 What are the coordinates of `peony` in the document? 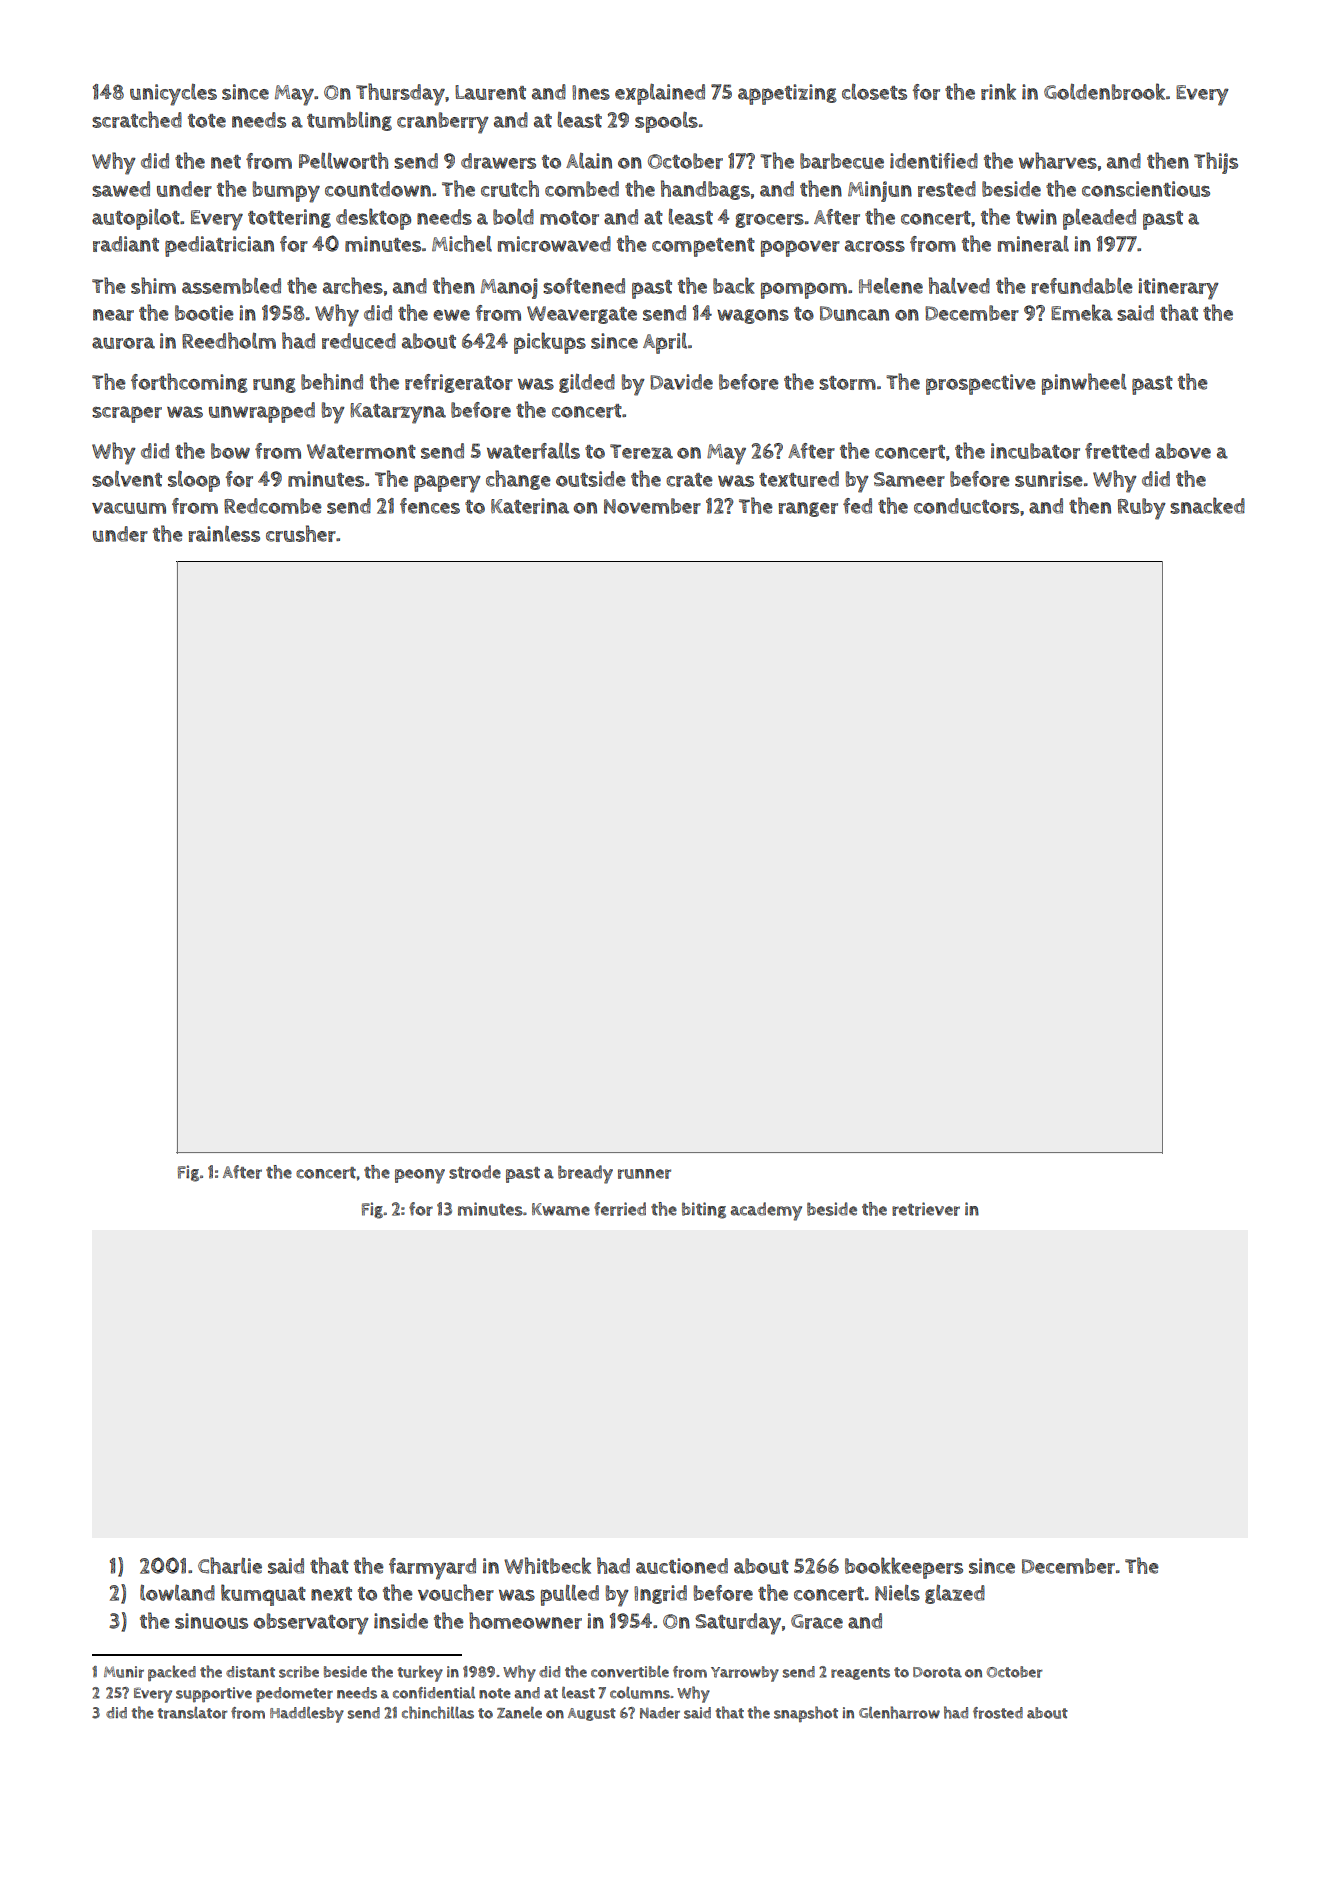 It's located at (420, 1176).
